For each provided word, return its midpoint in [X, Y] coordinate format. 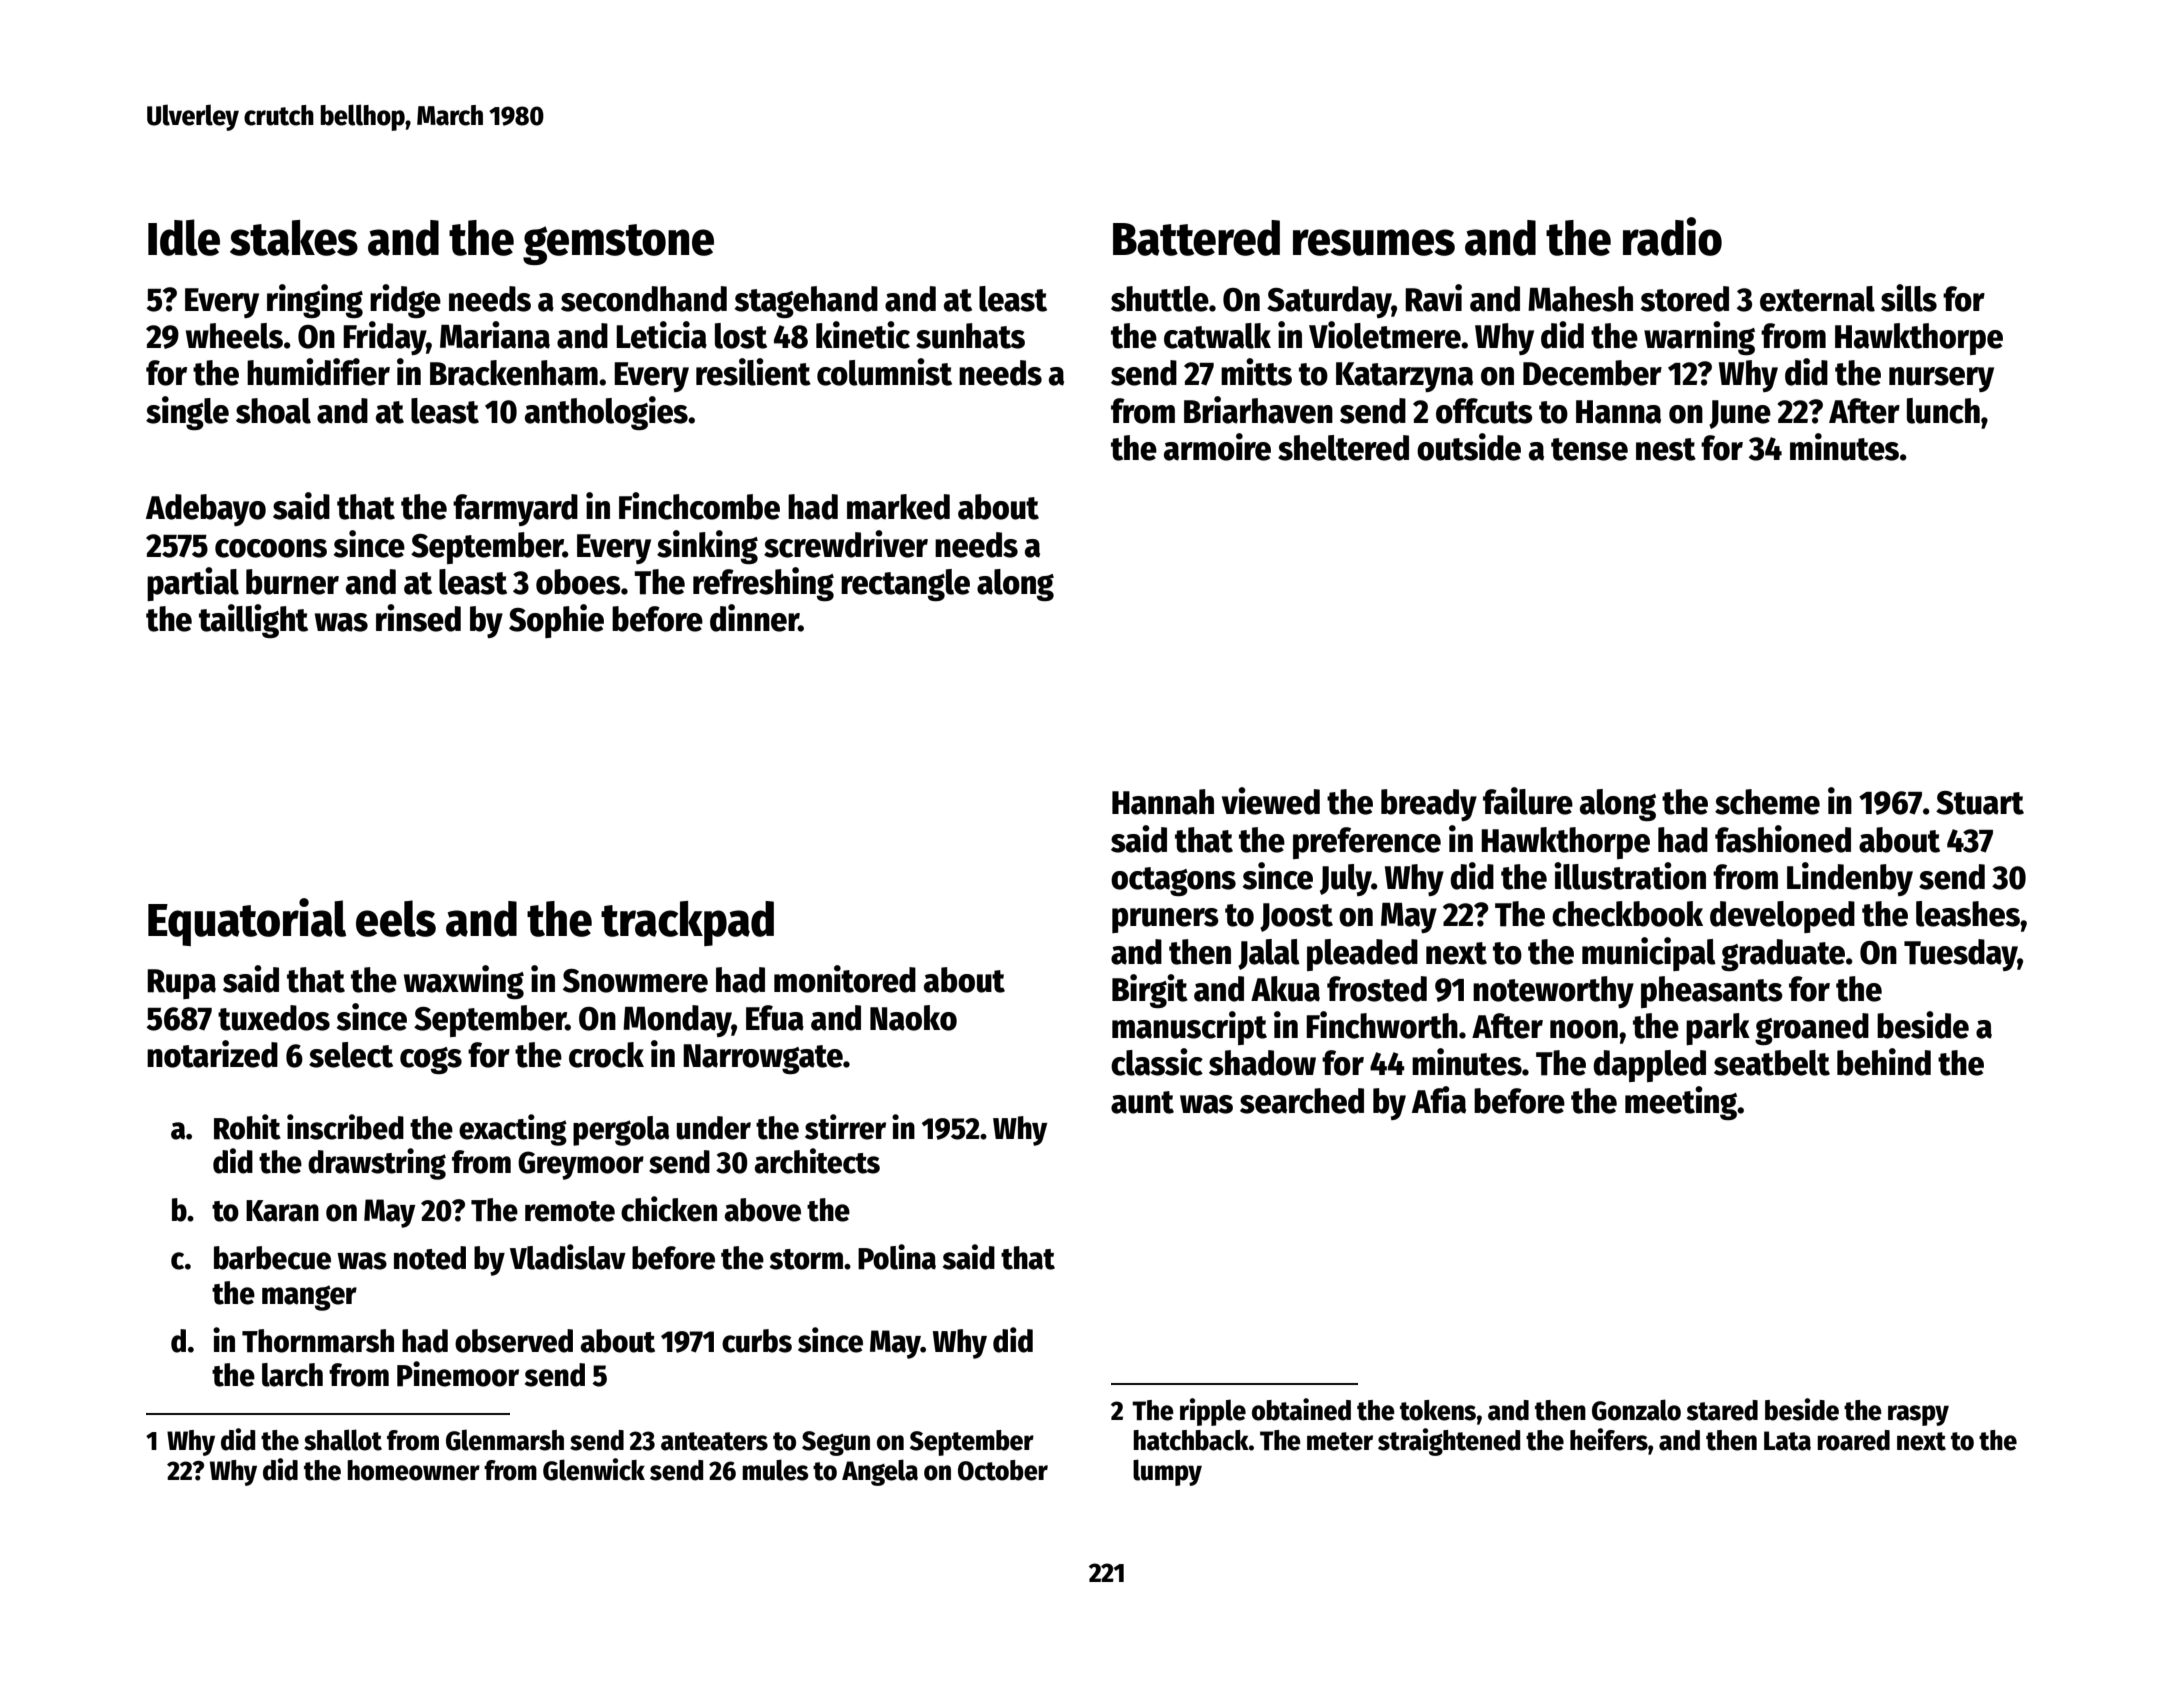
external [1817, 299]
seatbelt [1772, 1063]
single [187, 413]
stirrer [845, 1127]
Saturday [1329, 302]
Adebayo [206, 510]
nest [1666, 449]
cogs [431, 1060]
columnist [884, 372]
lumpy [1167, 1472]
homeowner [413, 1470]
